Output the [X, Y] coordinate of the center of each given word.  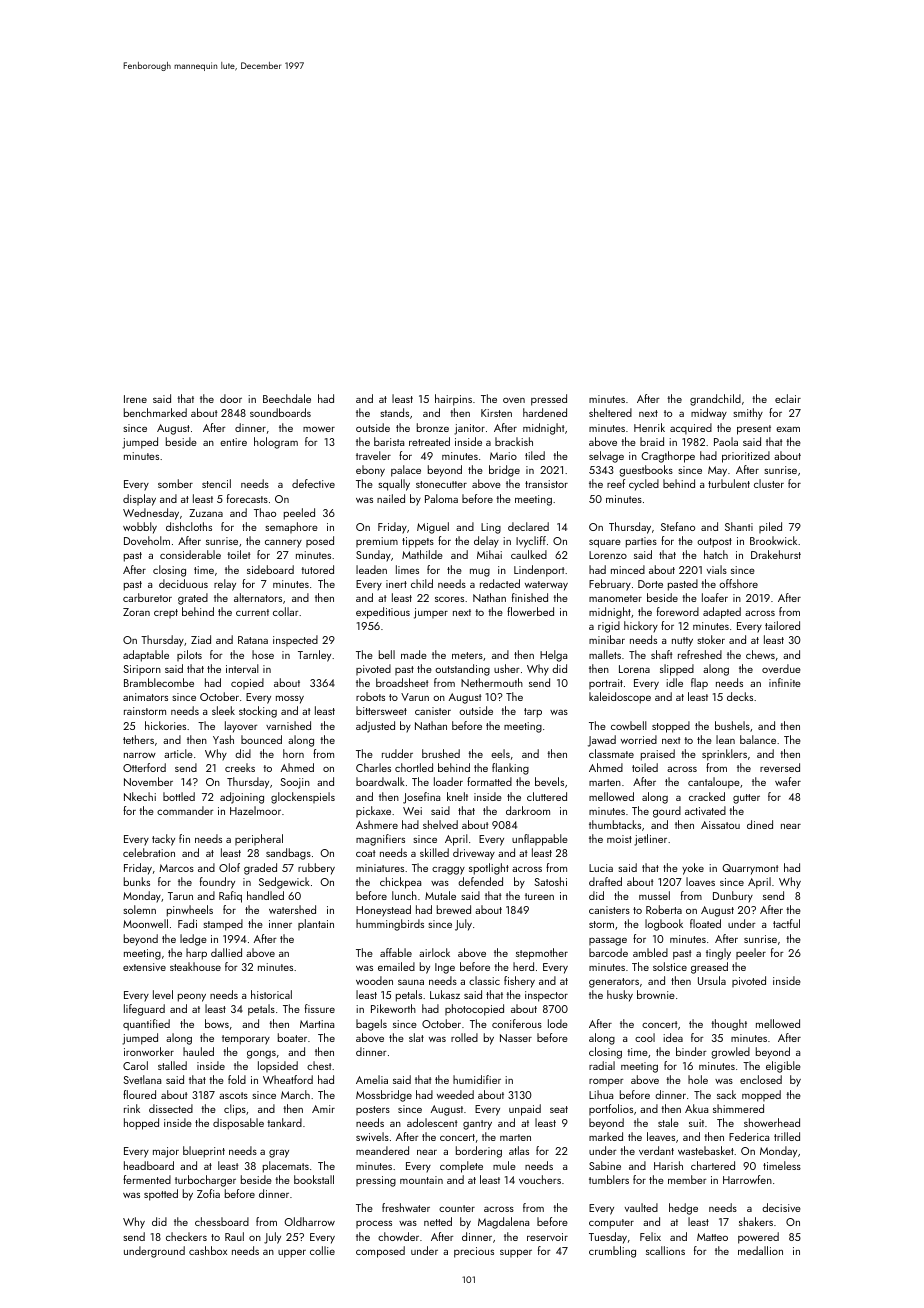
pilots [189, 655]
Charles [373, 767]
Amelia [372, 1079]
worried [639, 739]
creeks [240, 767]
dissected [171, 1108]
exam [788, 429]
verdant [656, 1150]
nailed [391, 498]
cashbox [208, 1250]
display [139, 500]
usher [507, 668]
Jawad [602, 741]
